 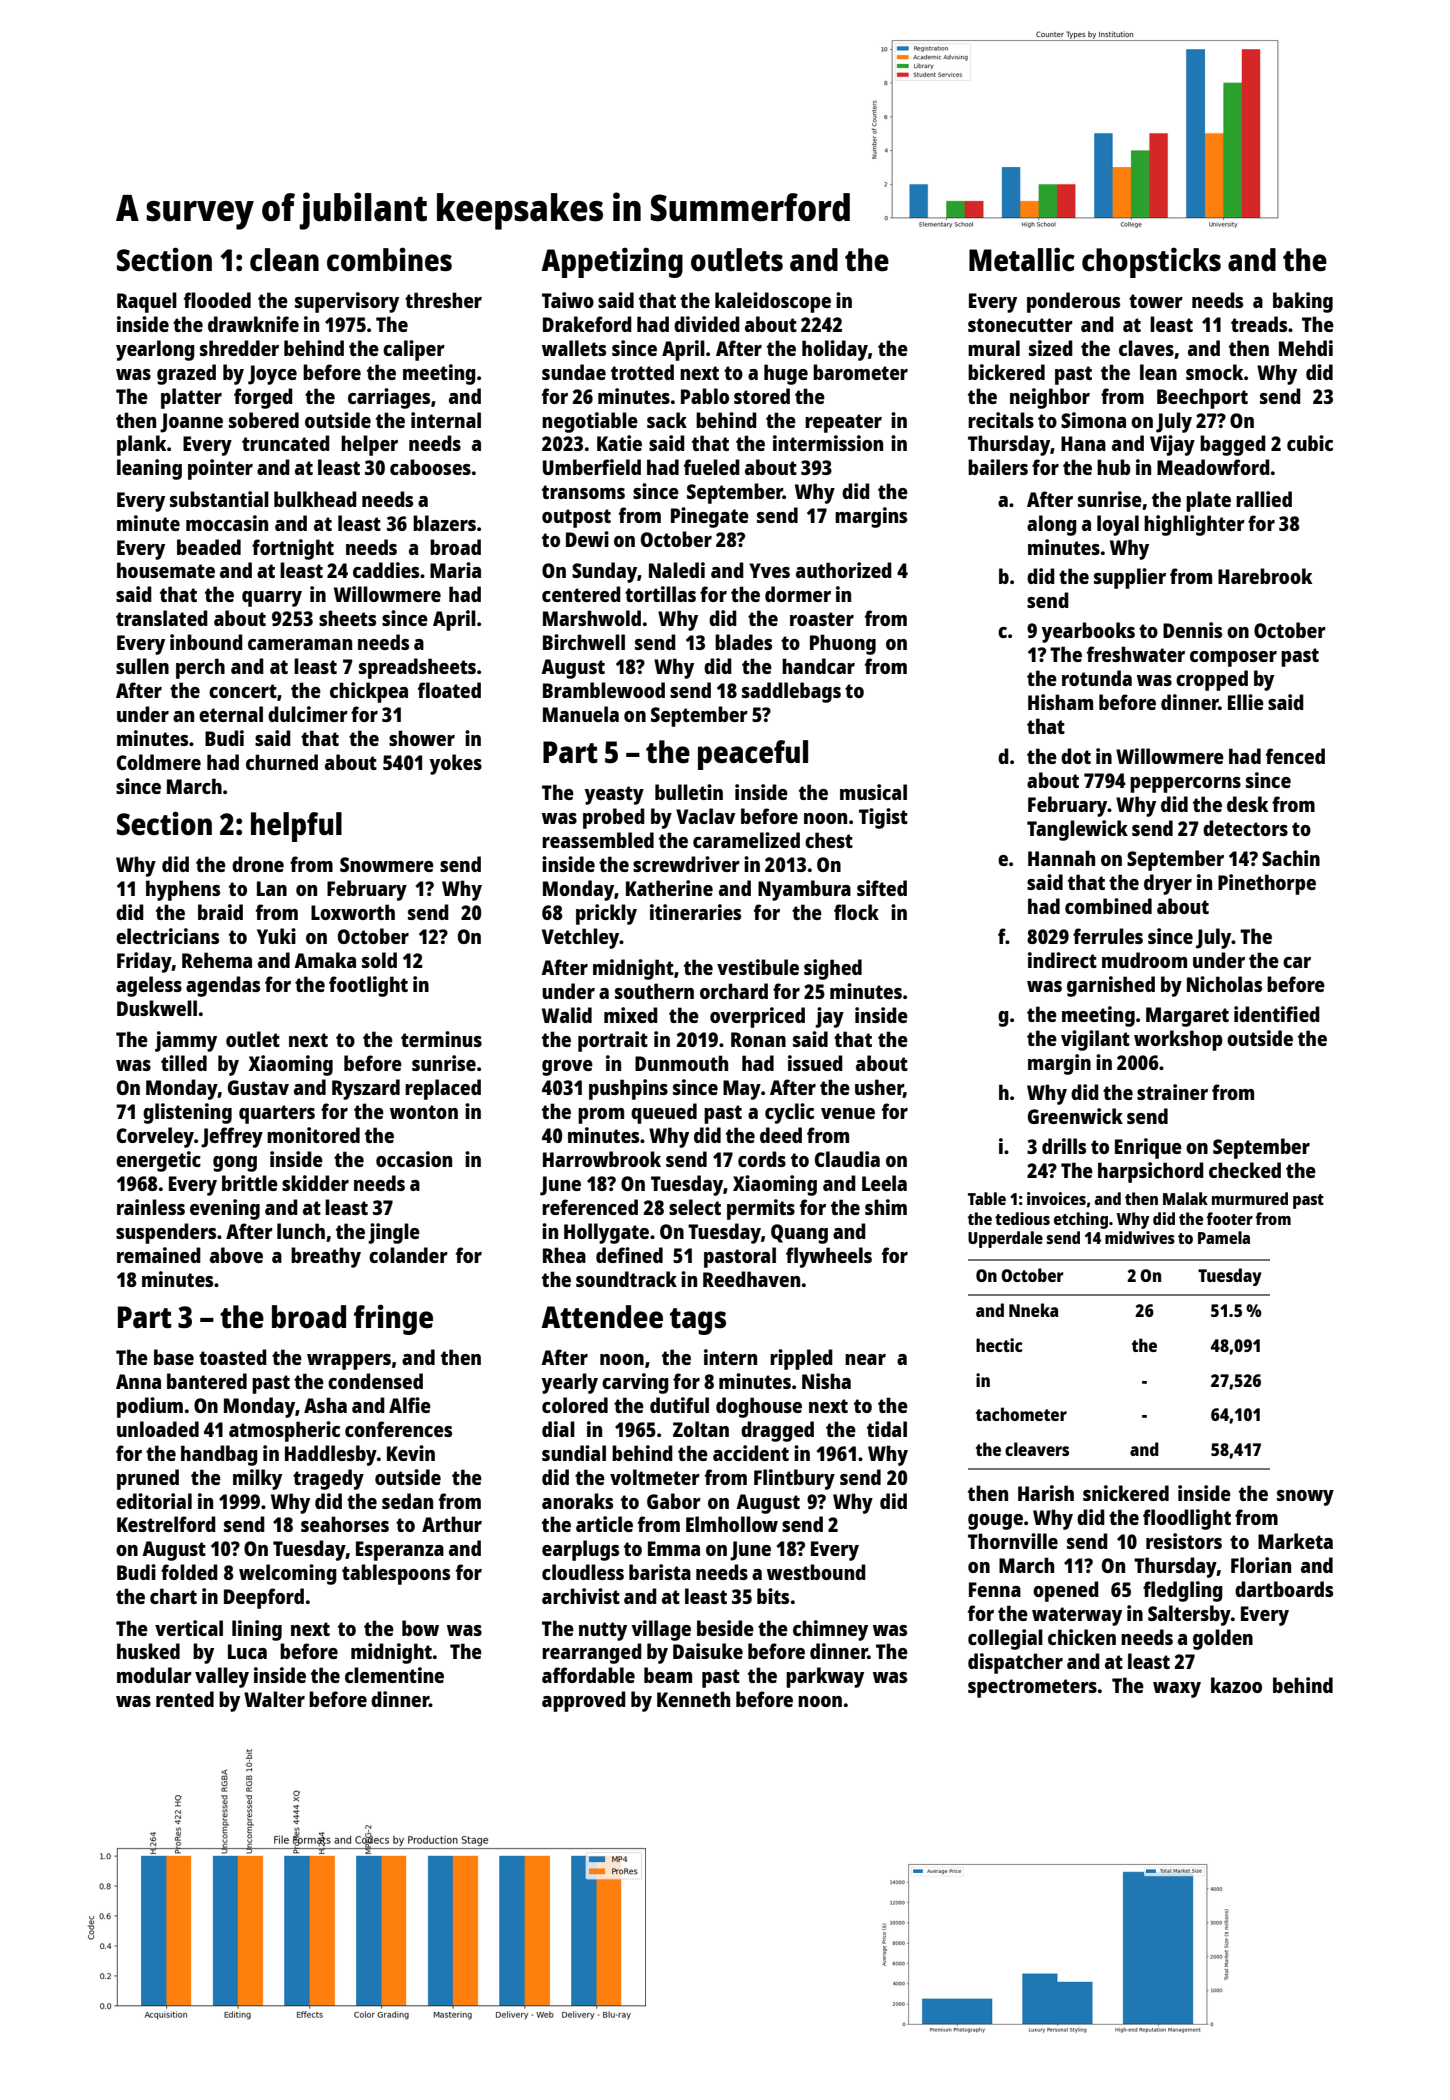 I want to click on treads, so click(x=1259, y=324).
